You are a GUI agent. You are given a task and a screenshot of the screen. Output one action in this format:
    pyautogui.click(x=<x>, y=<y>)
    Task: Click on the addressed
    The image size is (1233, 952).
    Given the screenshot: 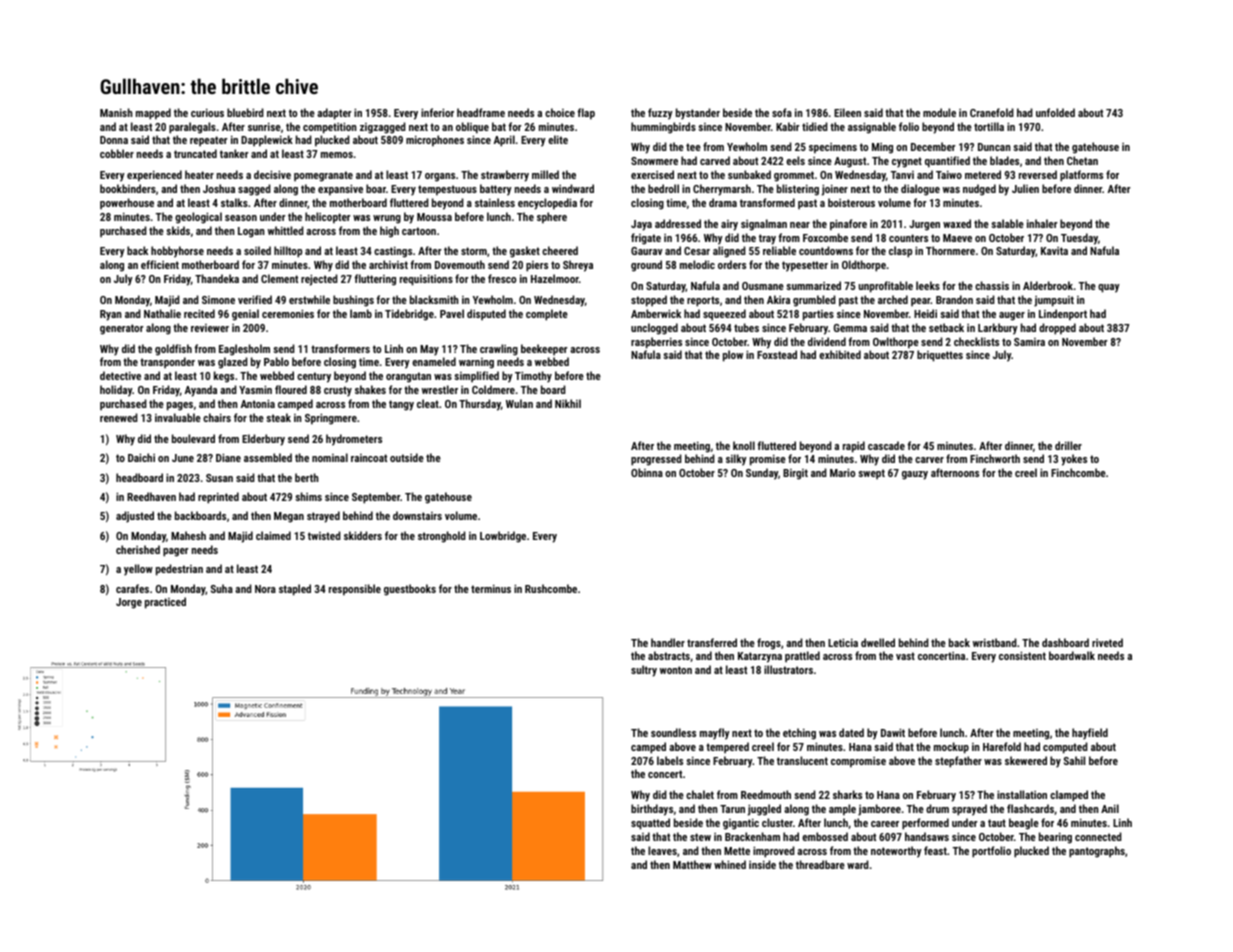 What is the action you would take?
    pyautogui.click(x=678, y=223)
